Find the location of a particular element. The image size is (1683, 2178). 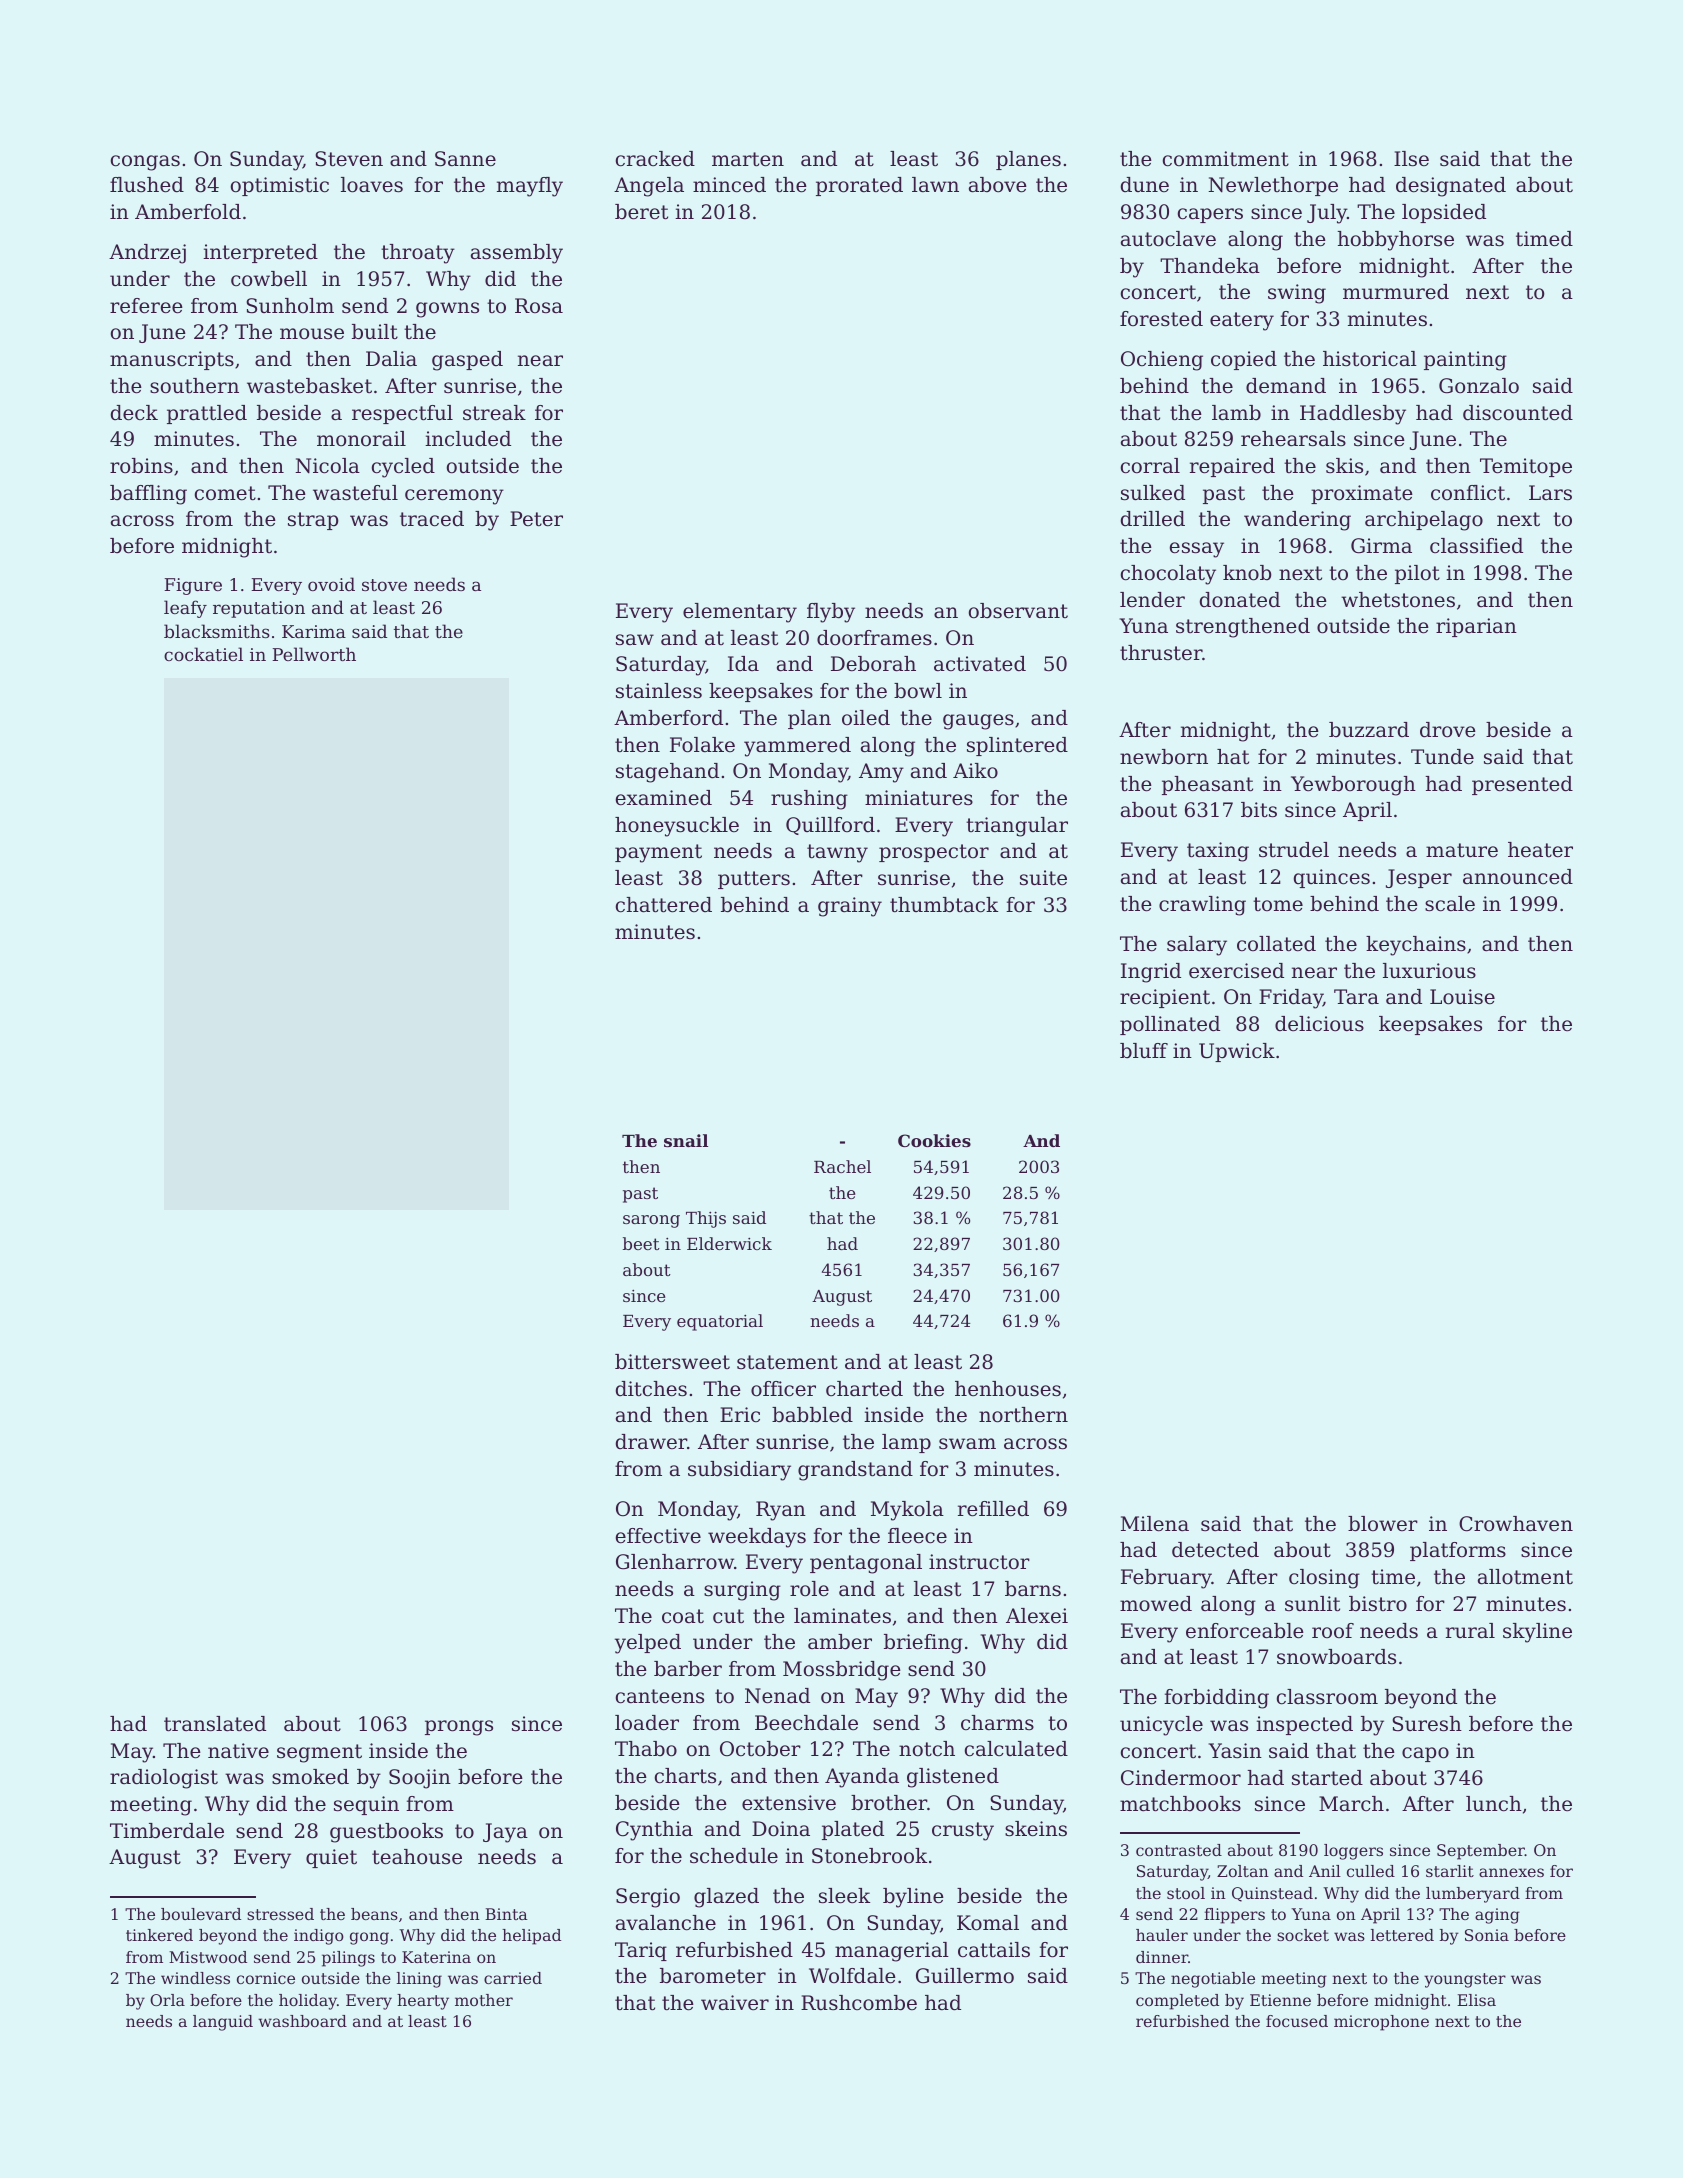

congas is located at coordinates (145, 163).
